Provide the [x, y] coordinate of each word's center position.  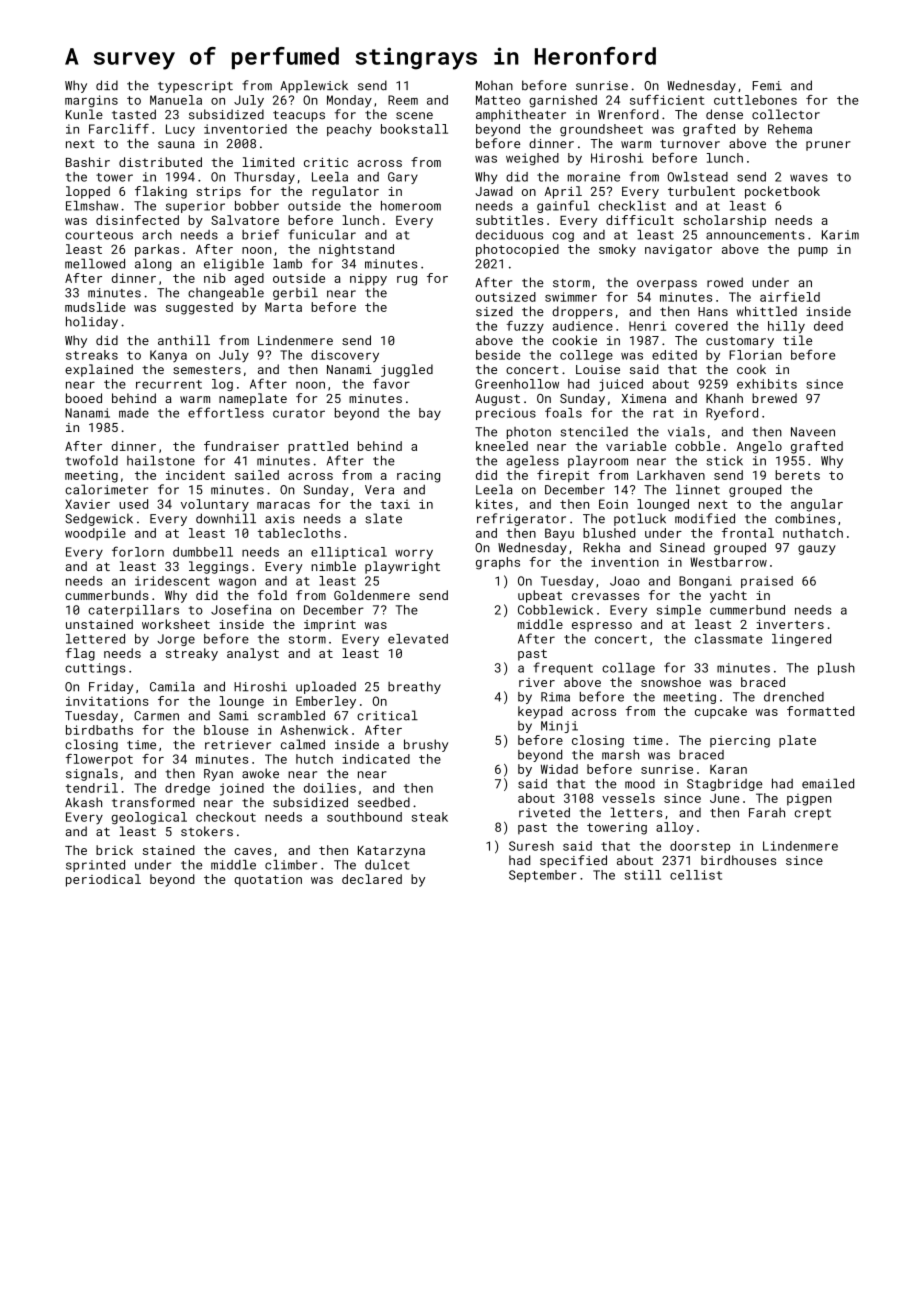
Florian [755, 355]
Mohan [494, 86]
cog [563, 237]
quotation [268, 881]
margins [91, 101]
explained [99, 370]
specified [573, 861]
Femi [767, 86]
